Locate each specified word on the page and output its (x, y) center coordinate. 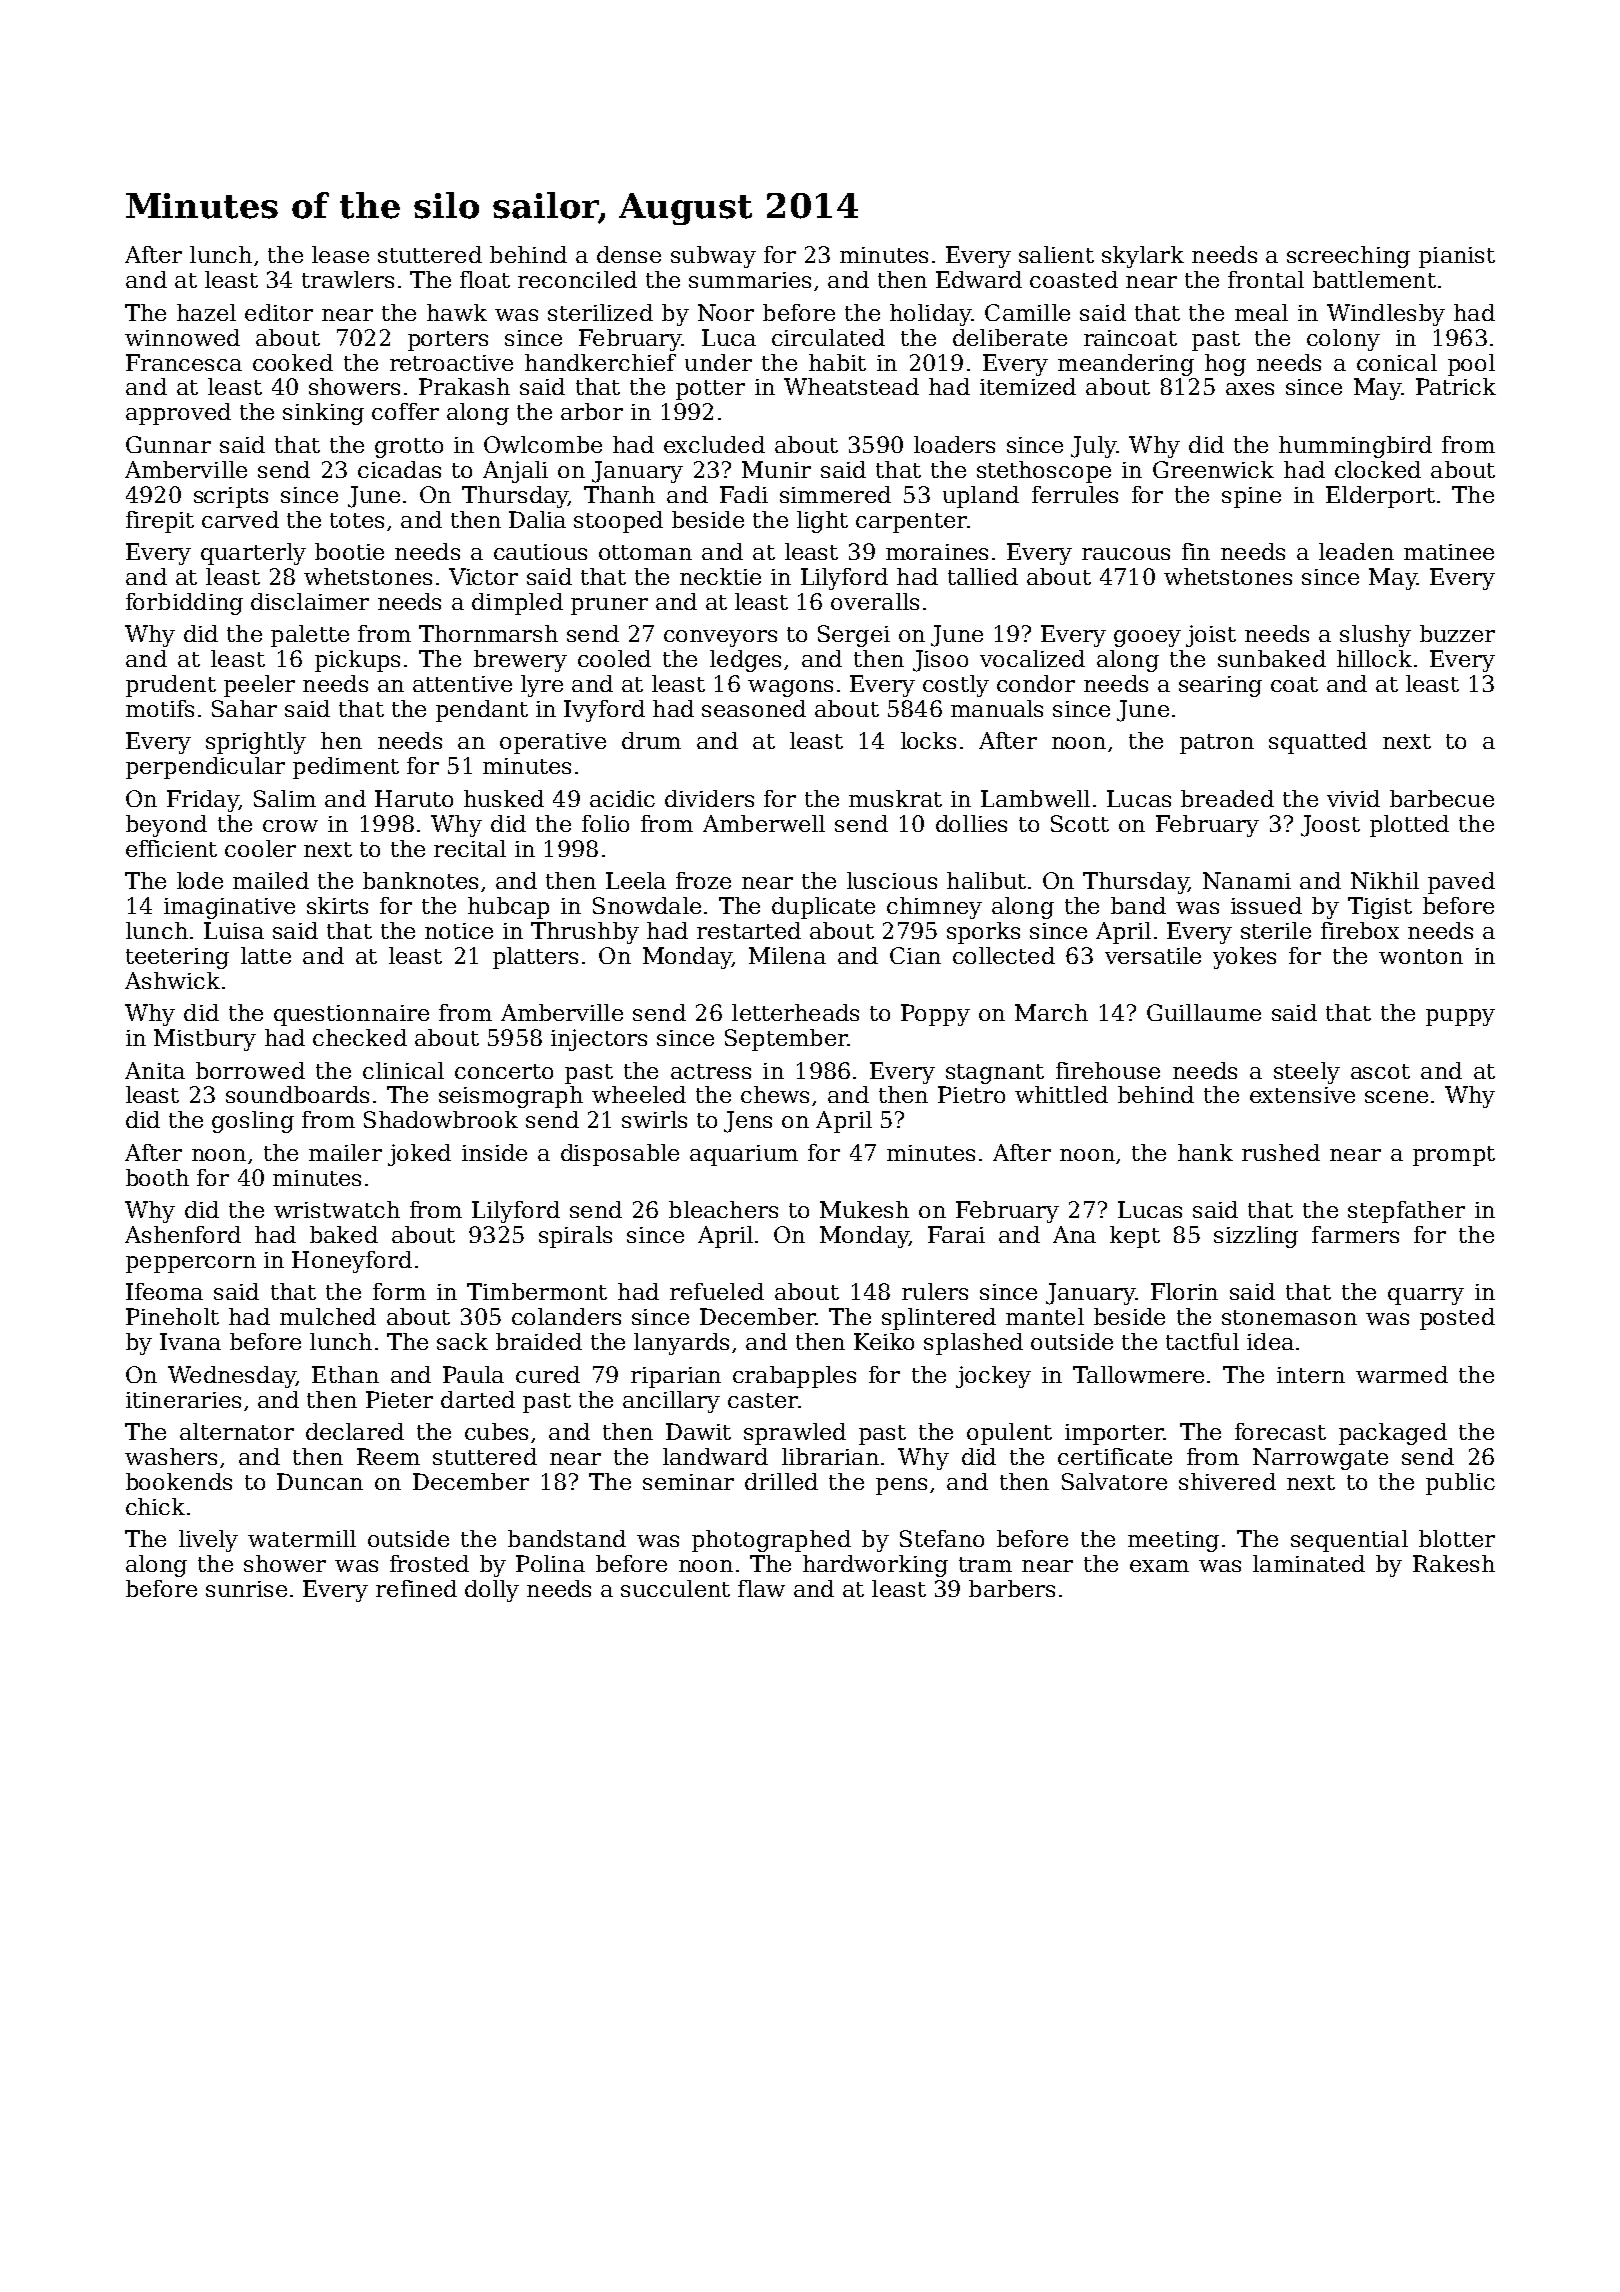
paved (1461, 883)
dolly (492, 1591)
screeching (1348, 257)
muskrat (895, 798)
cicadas (399, 469)
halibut (986, 880)
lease (340, 254)
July (1093, 447)
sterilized (600, 312)
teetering (177, 958)
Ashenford (183, 1234)
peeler (259, 686)
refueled (717, 1291)
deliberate (1010, 337)
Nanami (1247, 880)
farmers (1355, 1234)
